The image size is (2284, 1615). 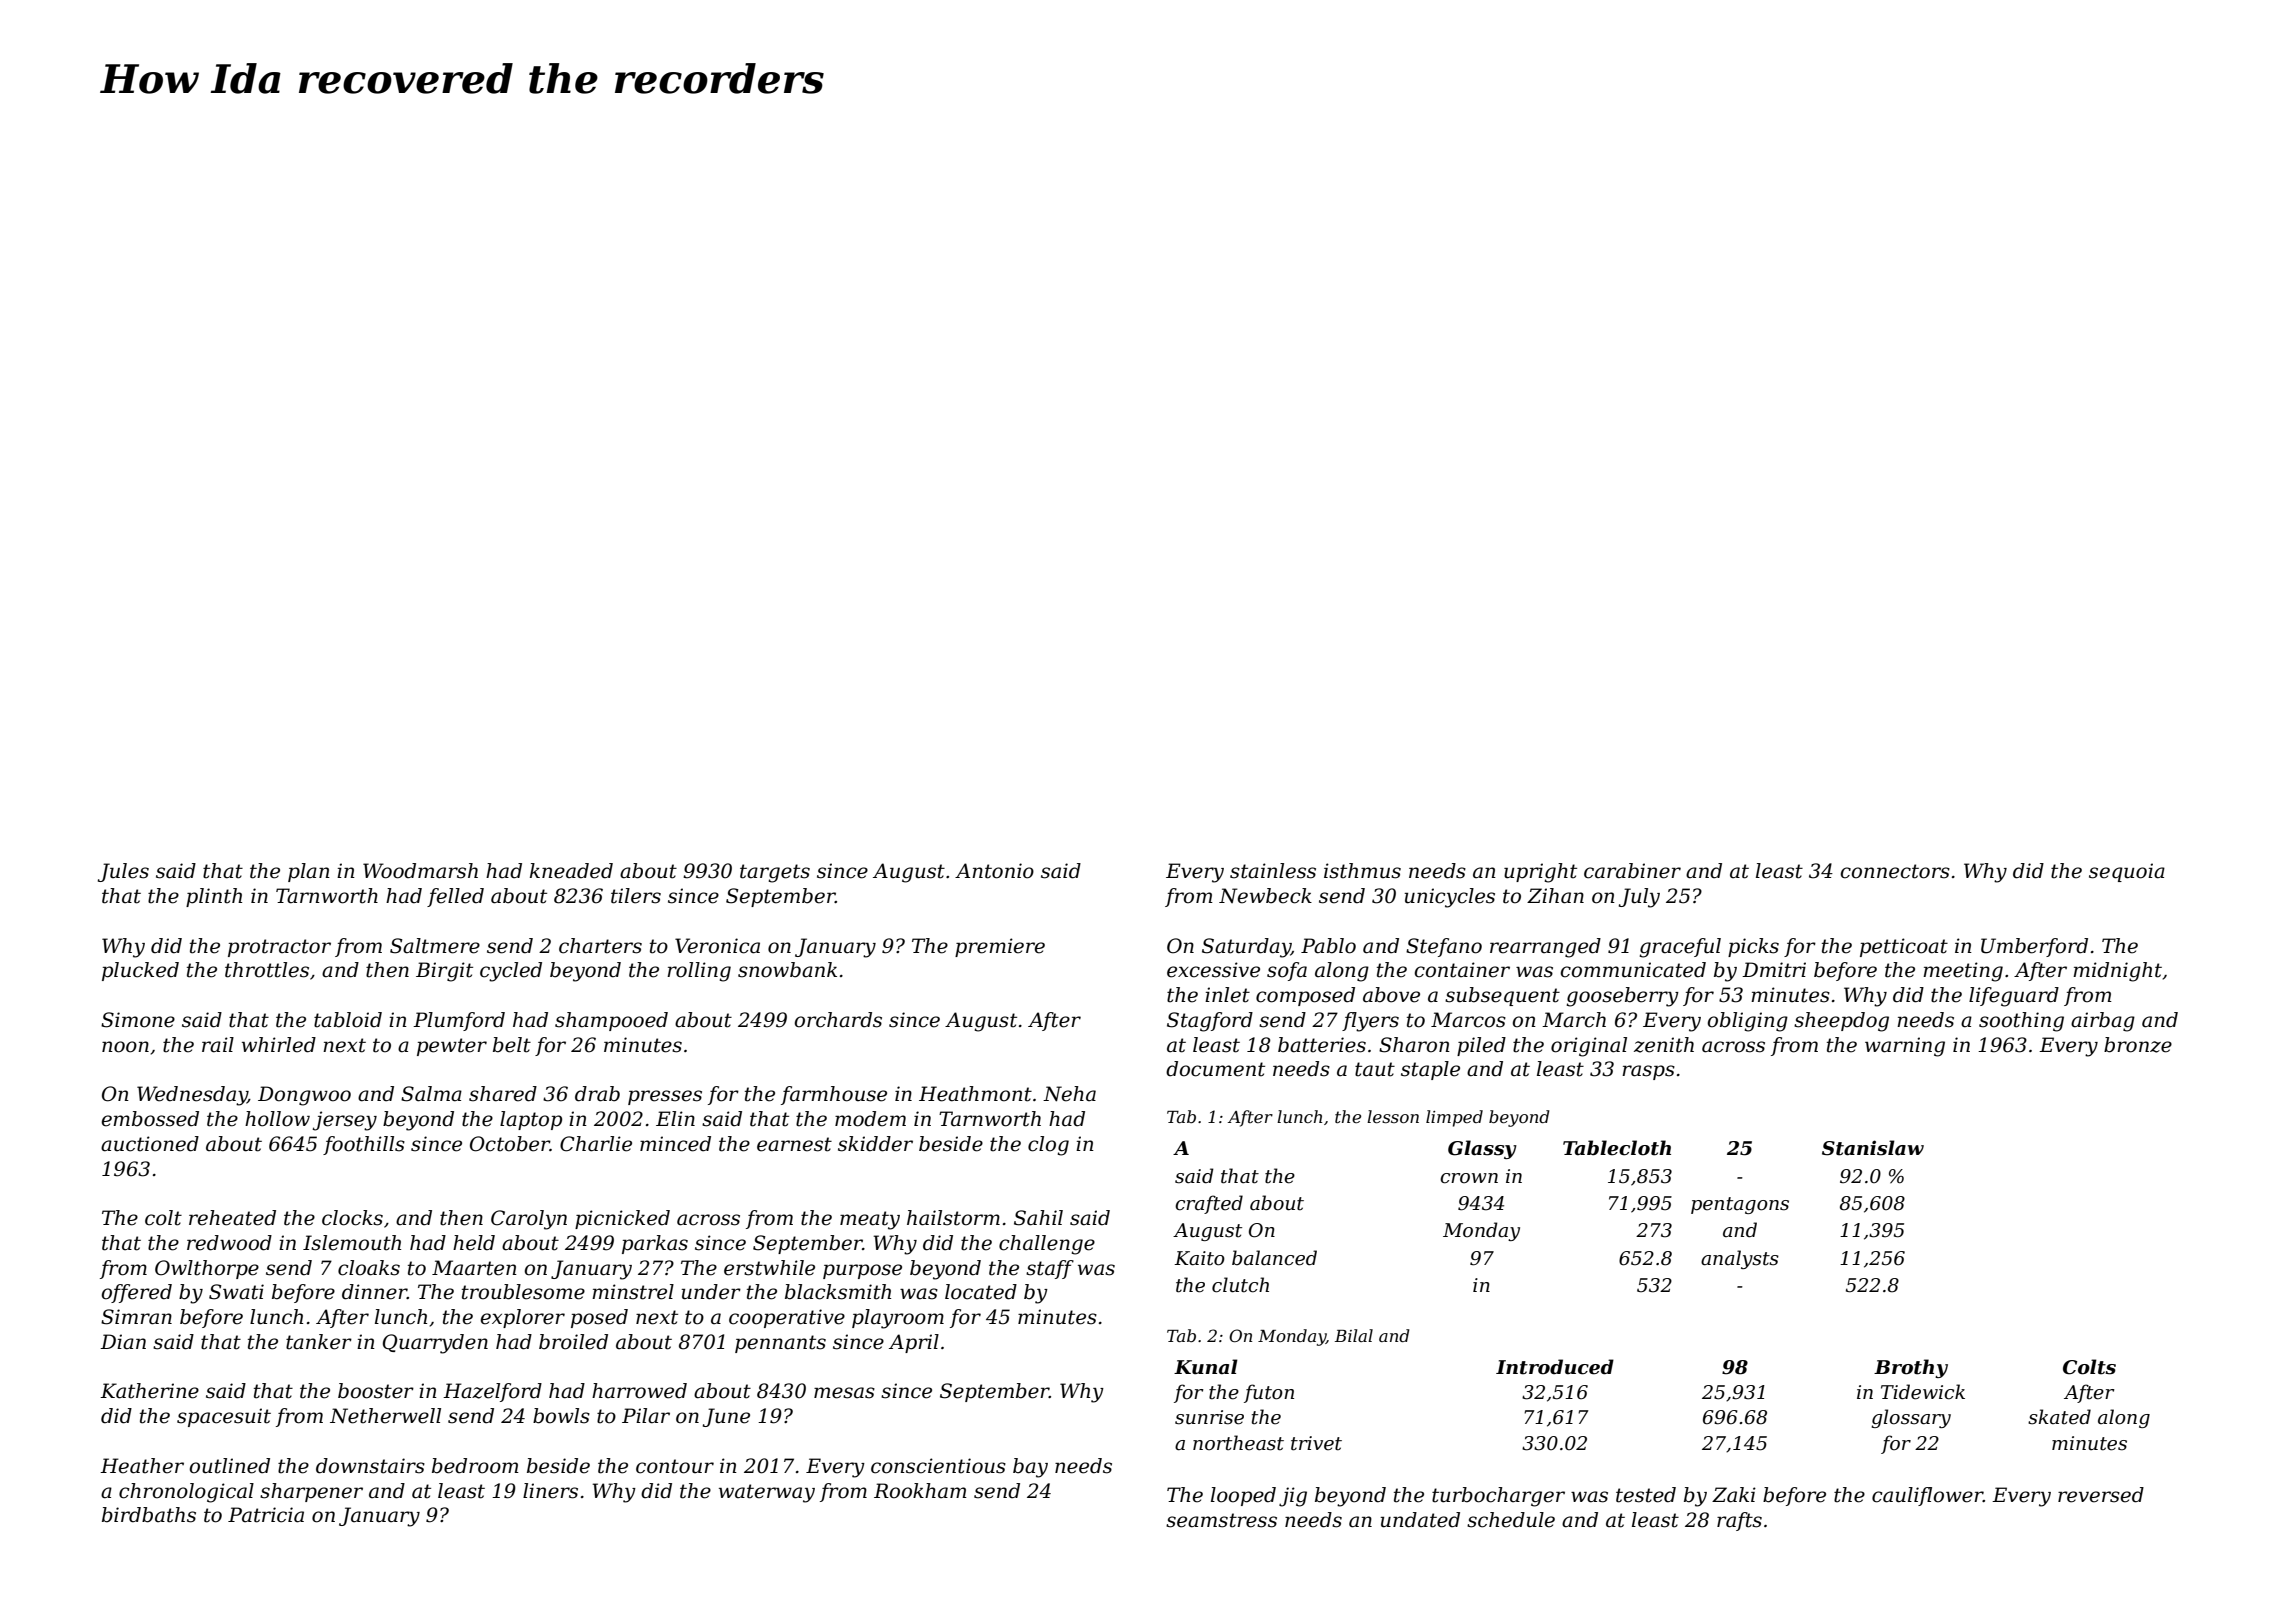 What do you see at coordinates (611, 1021) in the page?
I see `shampooed` at bounding box center [611, 1021].
